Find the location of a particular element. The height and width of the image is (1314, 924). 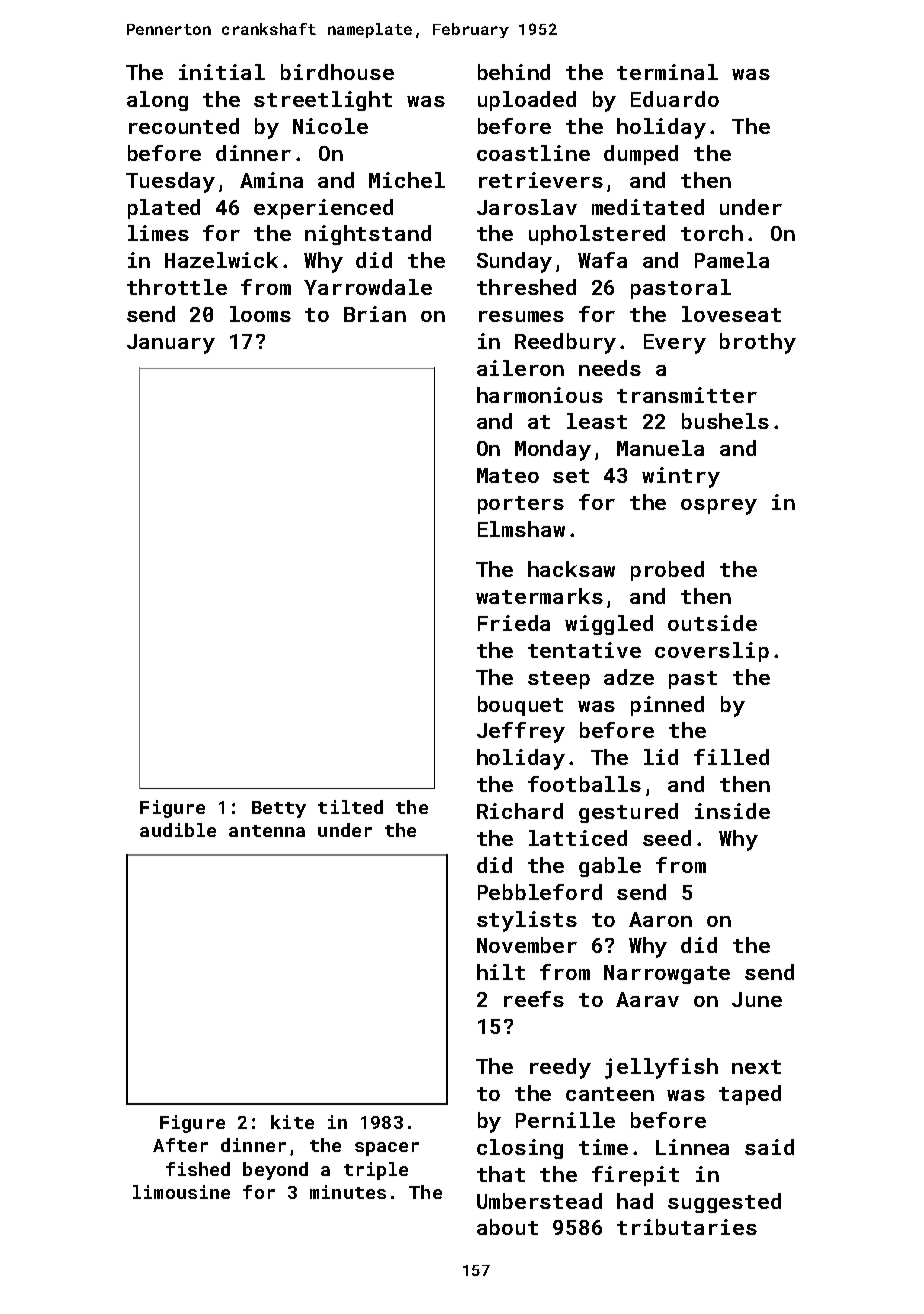

threshed is located at coordinates (526, 287).
